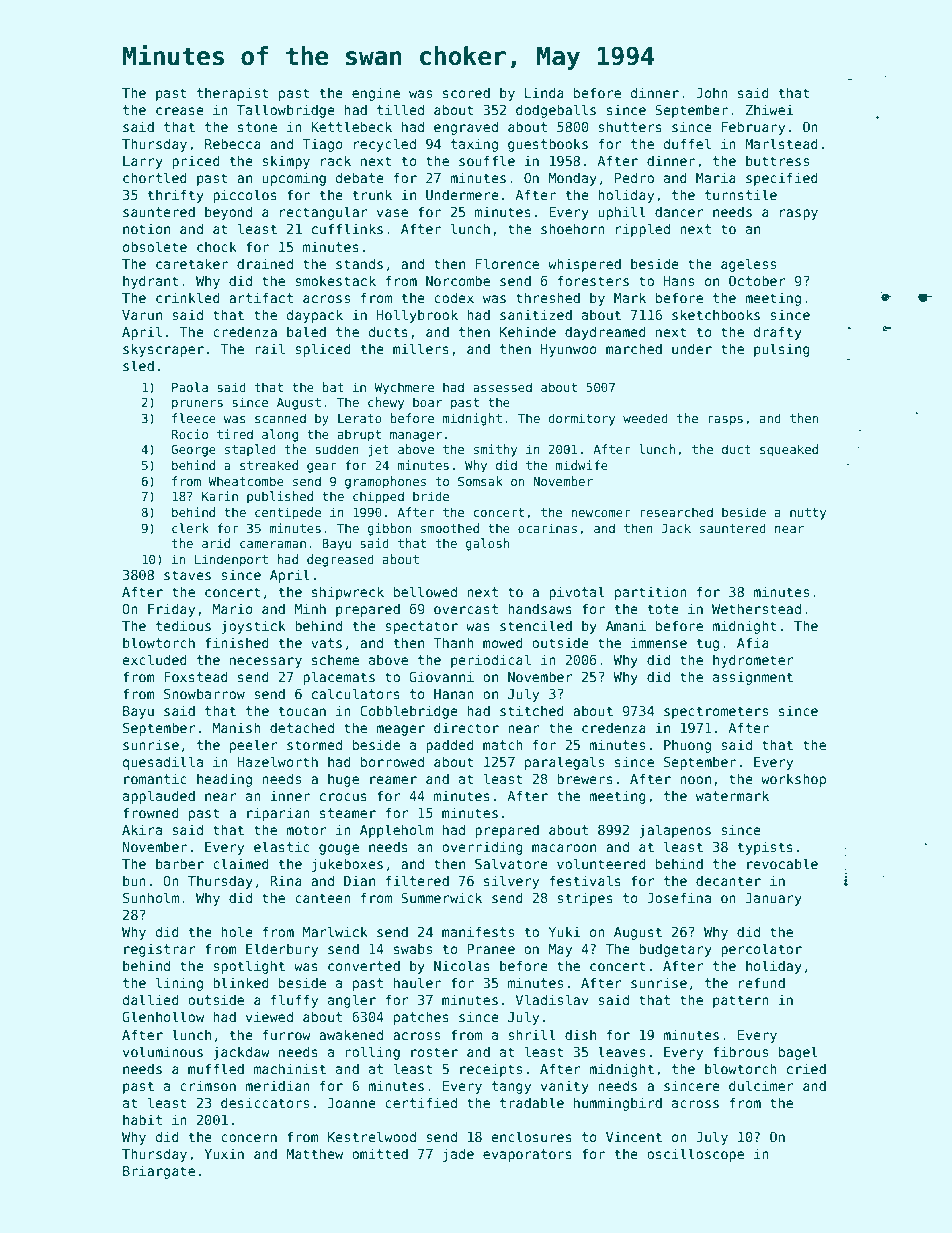 The image size is (952, 1233). I want to click on Zhiwei, so click(769, 109).
